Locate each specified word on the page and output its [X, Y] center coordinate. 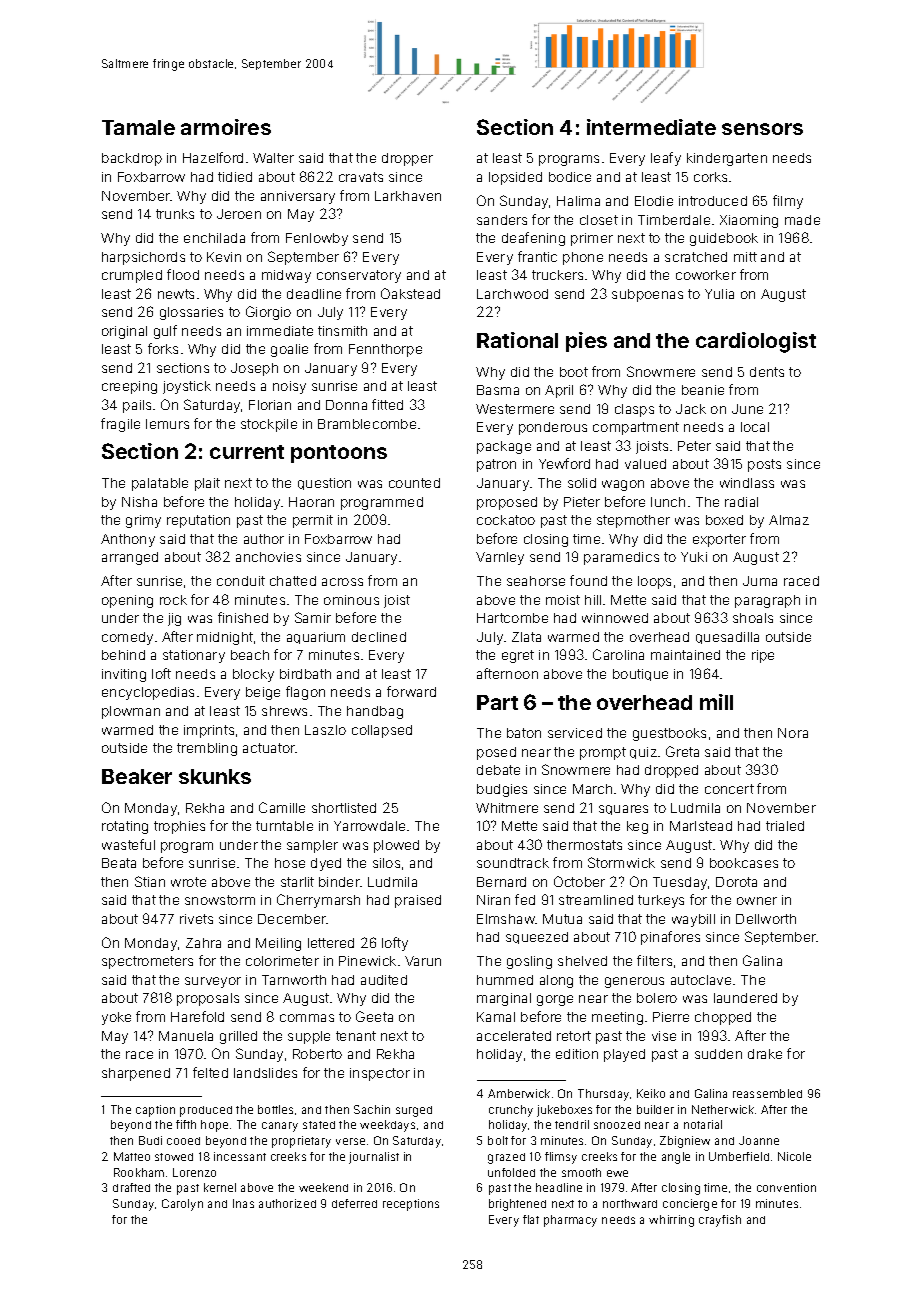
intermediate [651, 127]
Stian [150, 881]
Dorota [736, 882]
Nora [793, 733]
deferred [354, 1203]
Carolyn [182, 1205]
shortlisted [344, 808]
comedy [127, 638]
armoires [226, 127]
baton [524, 733]
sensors [762, 129]
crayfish [720, 1221]
